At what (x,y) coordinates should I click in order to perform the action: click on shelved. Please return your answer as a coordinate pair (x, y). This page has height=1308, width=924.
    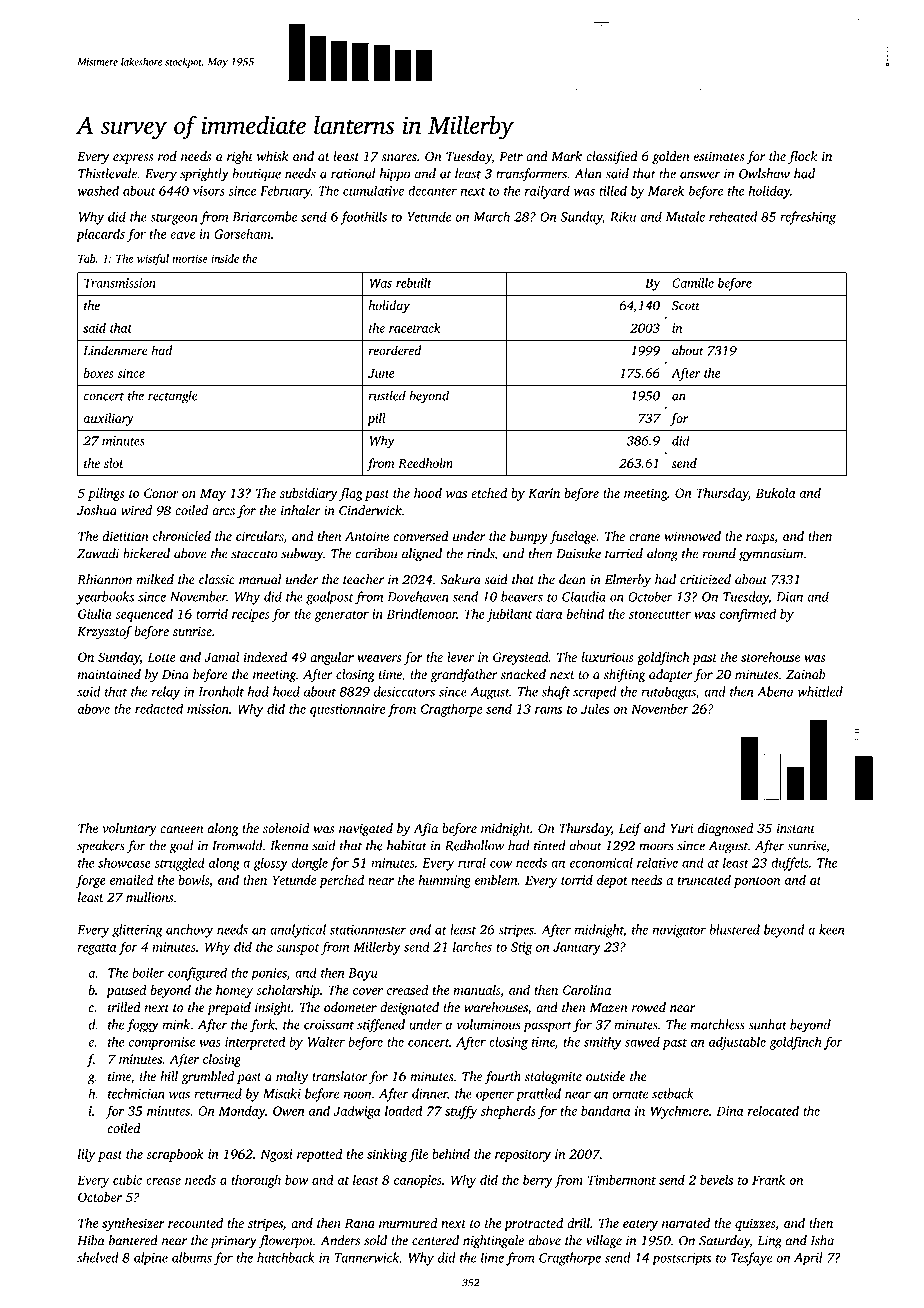
    Looking at the image, I should click on (97, 1257).
